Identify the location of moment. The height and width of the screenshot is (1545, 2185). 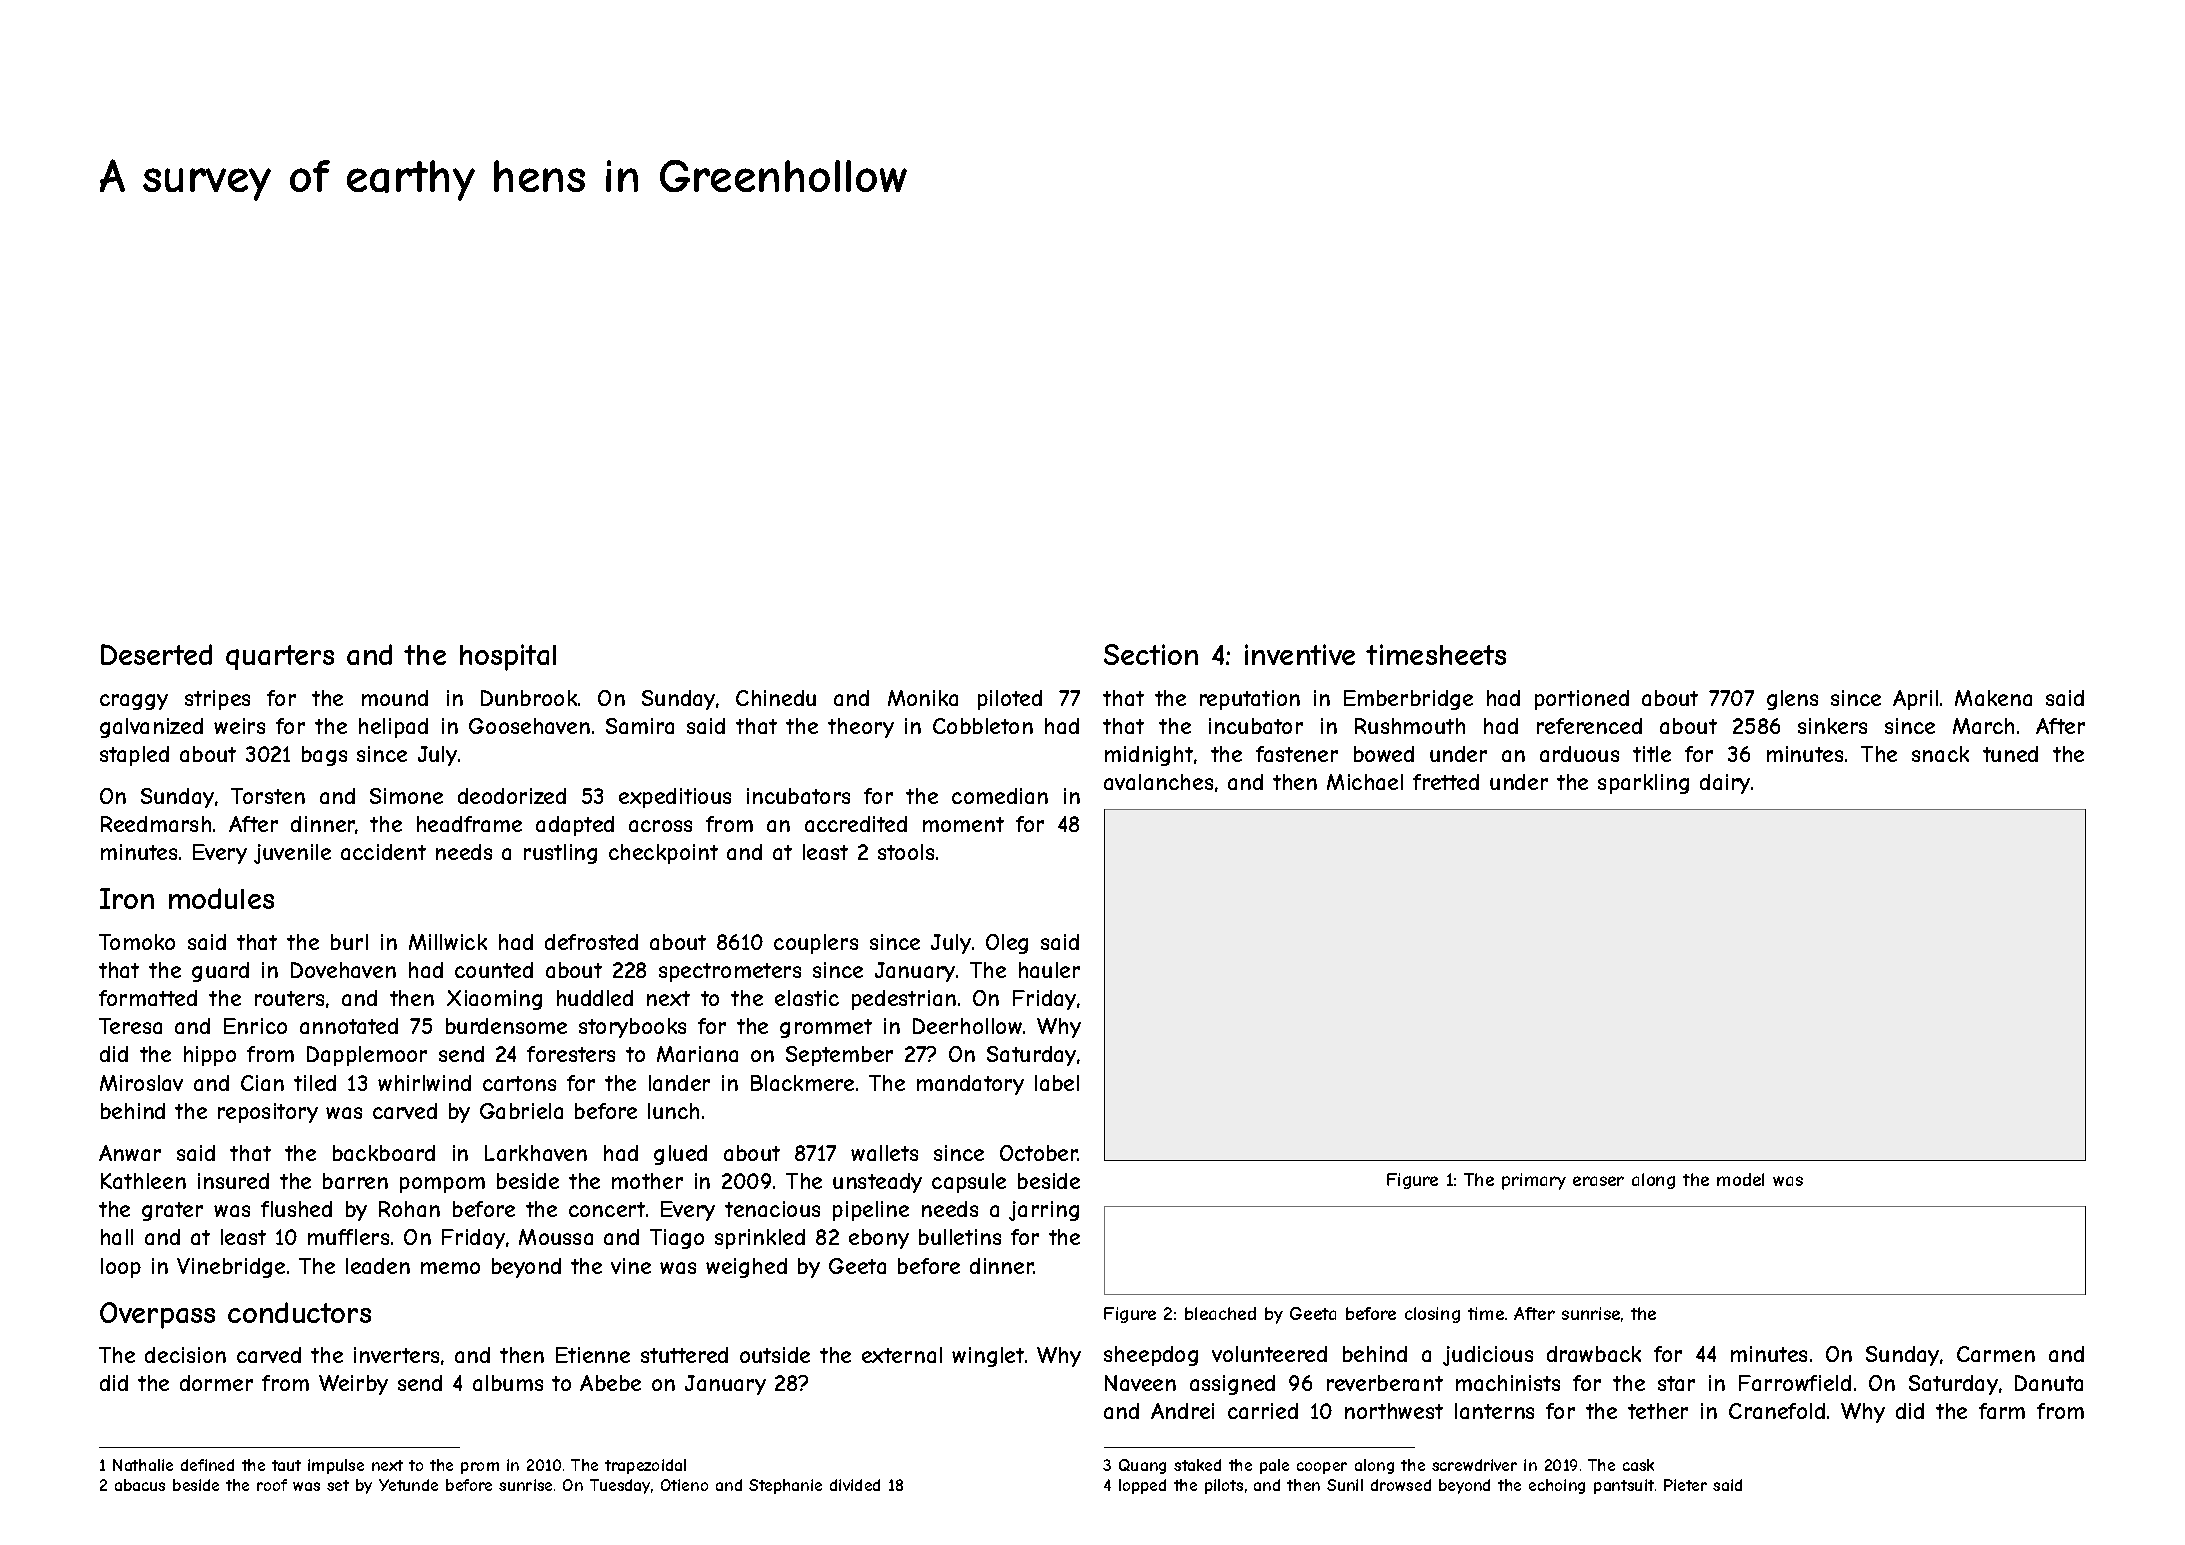
(963, 824).
